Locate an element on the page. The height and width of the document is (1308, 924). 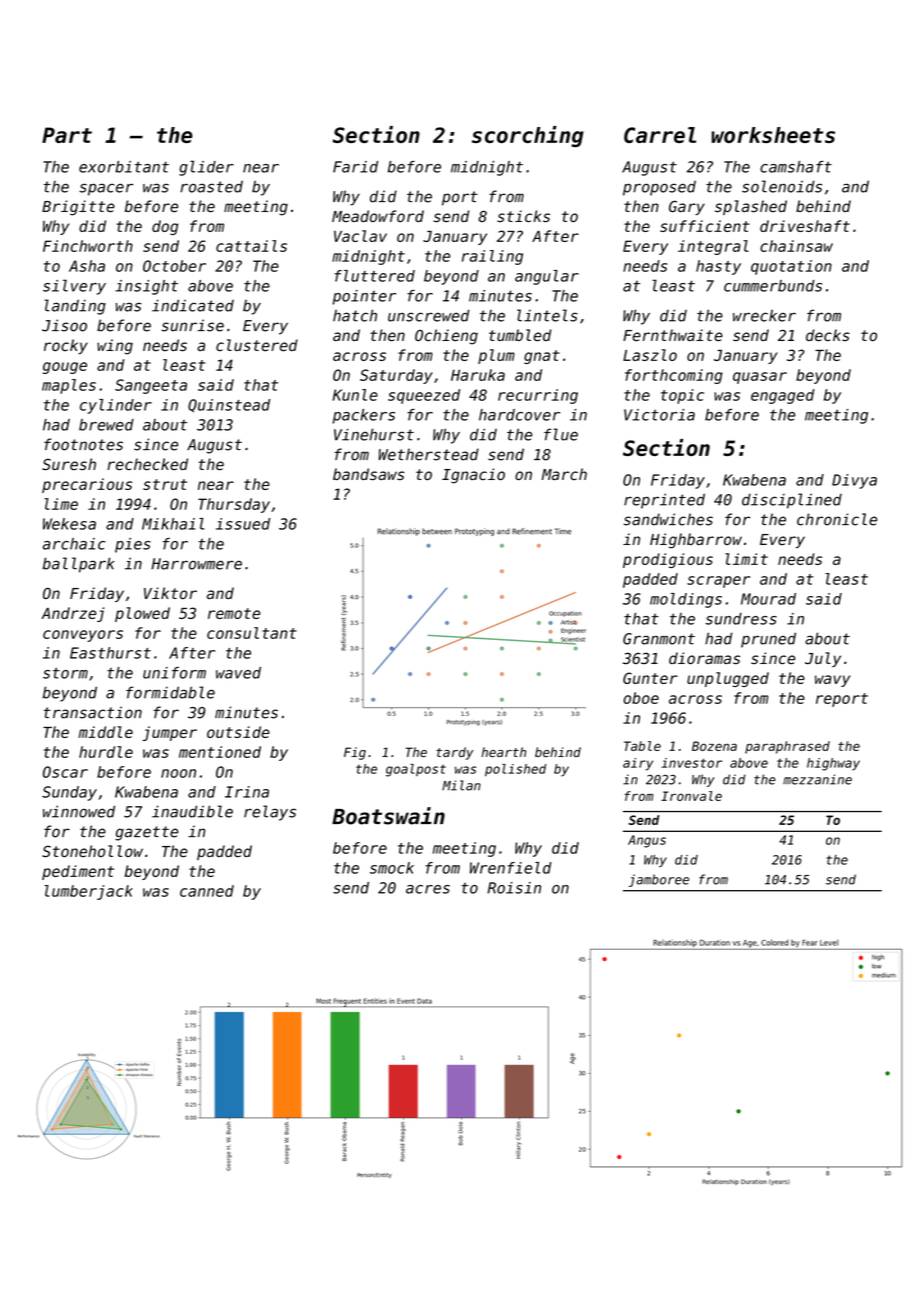
canned is located at coordinates (207, 891).
